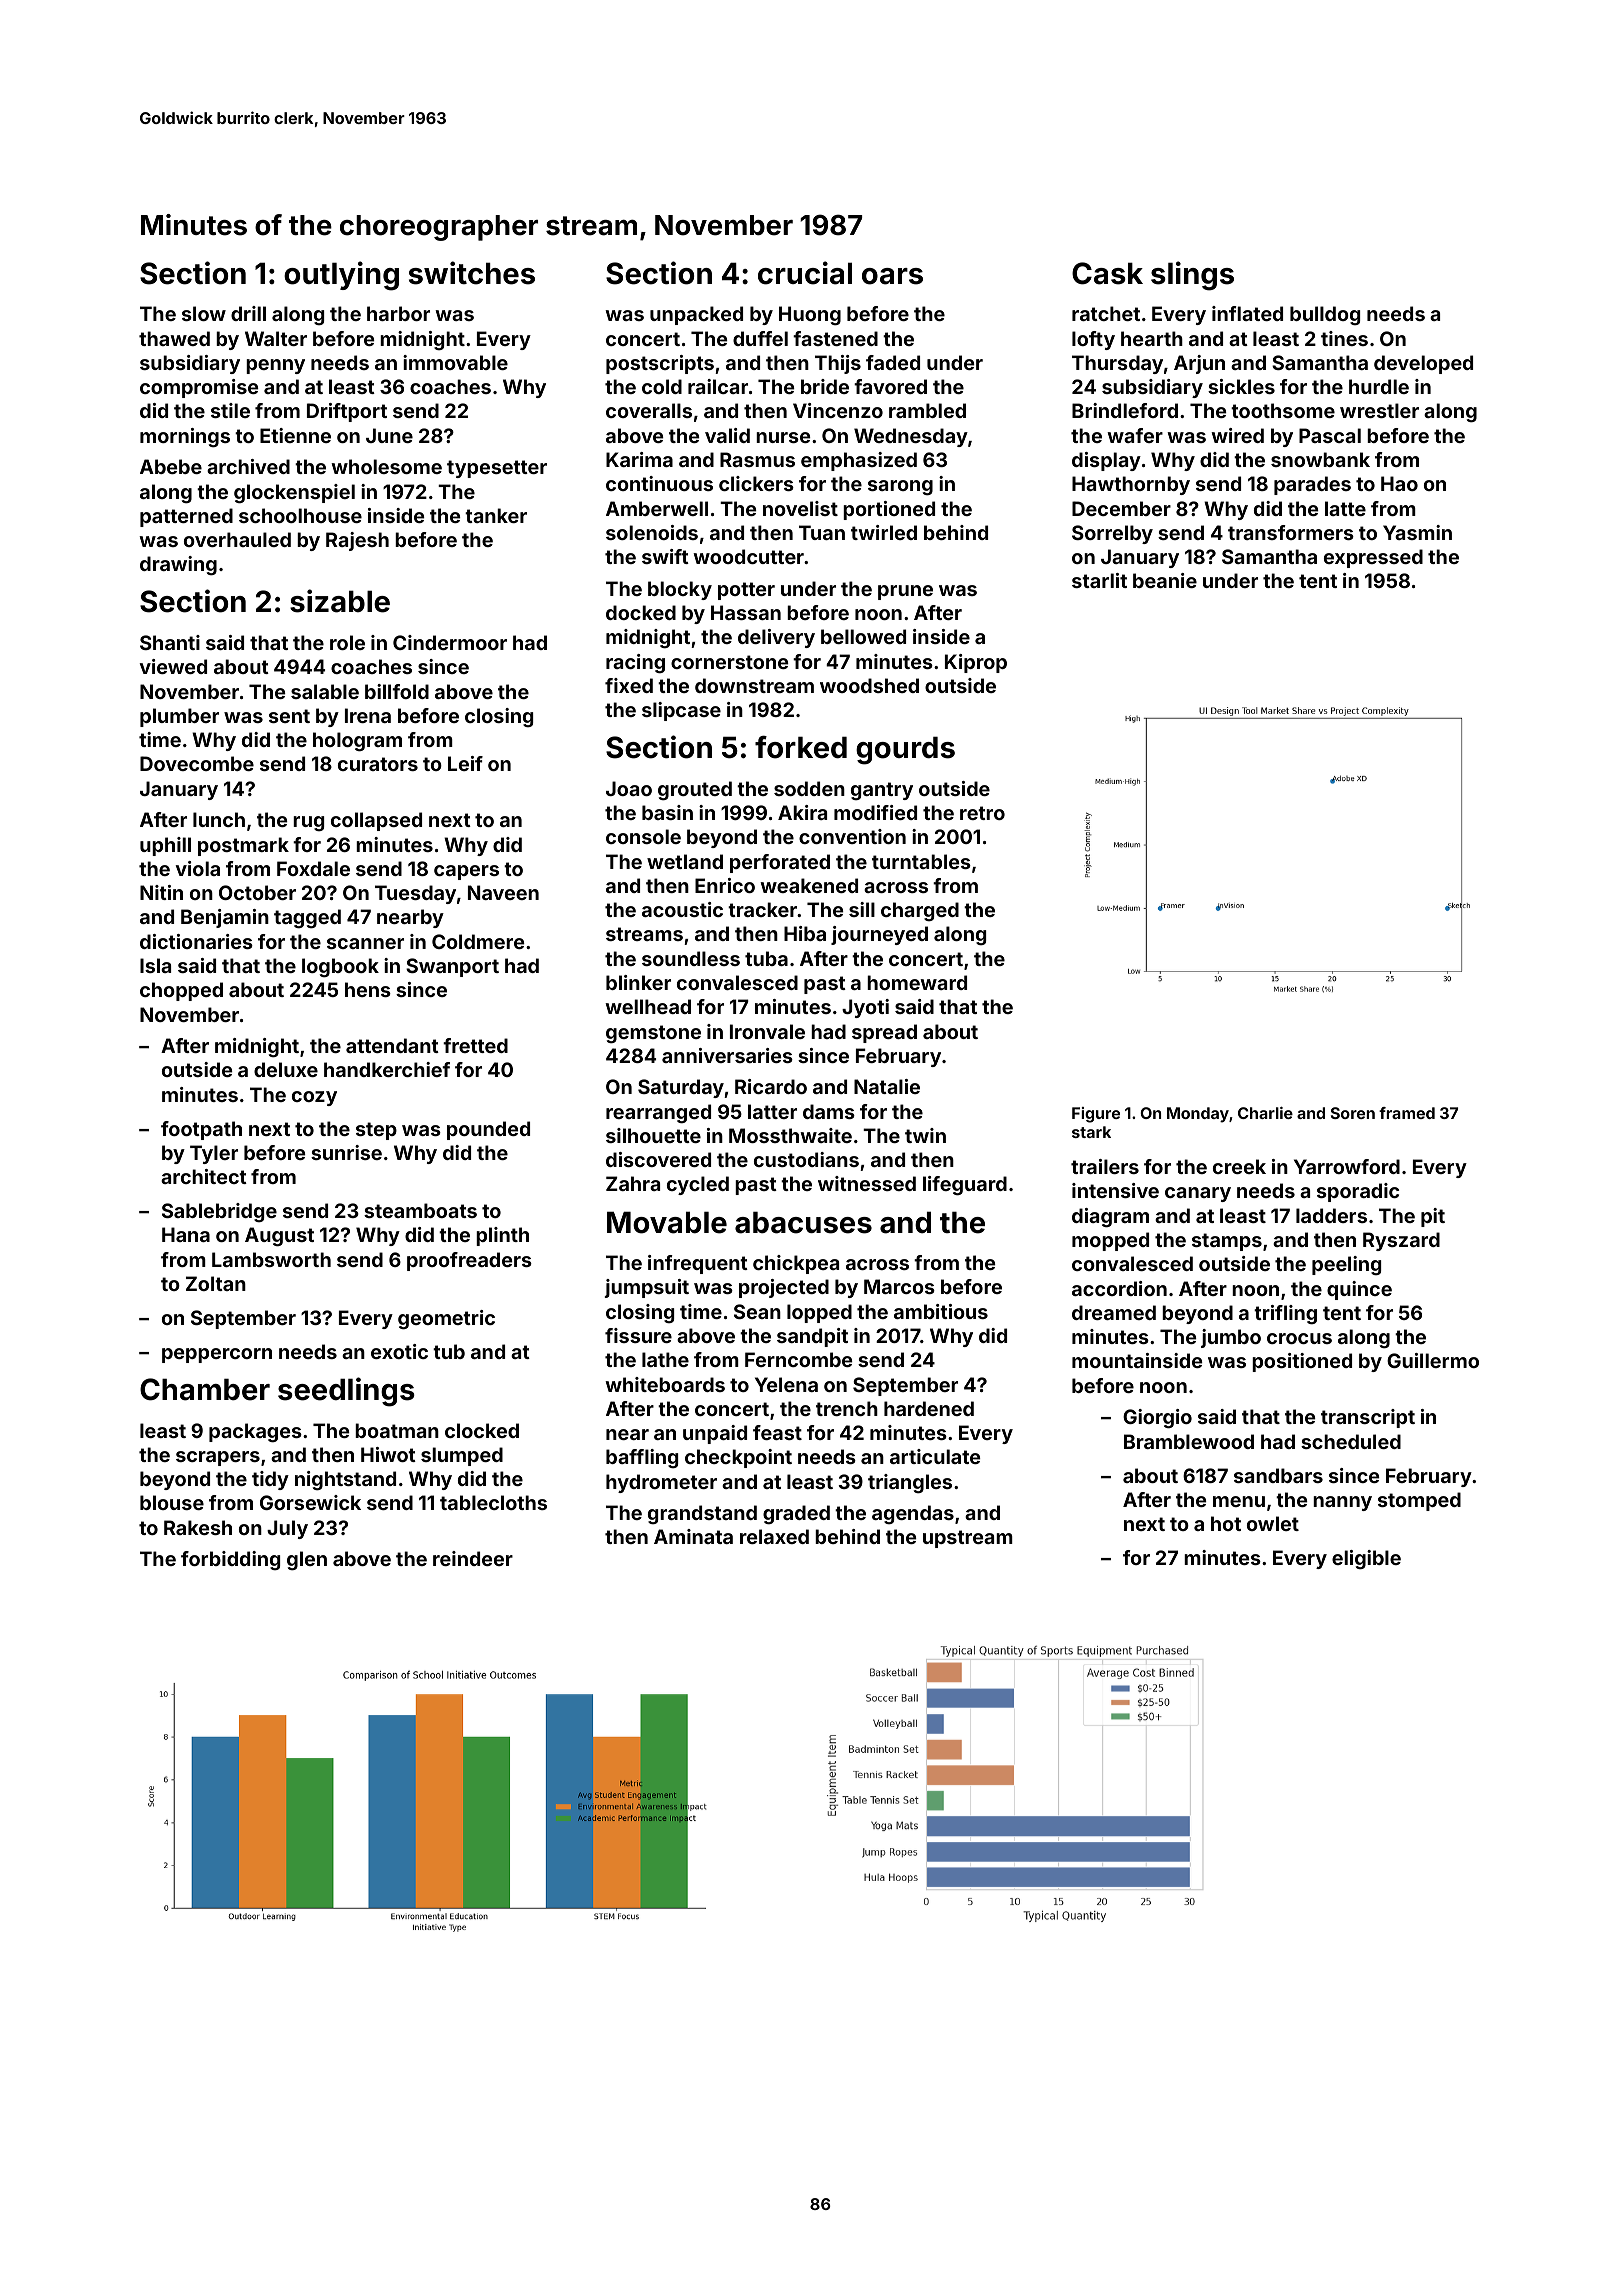 This document has height=2292, width=1620. Describe the element at coordinates (1165, 580) in the document. I see `beanie` at that location.
